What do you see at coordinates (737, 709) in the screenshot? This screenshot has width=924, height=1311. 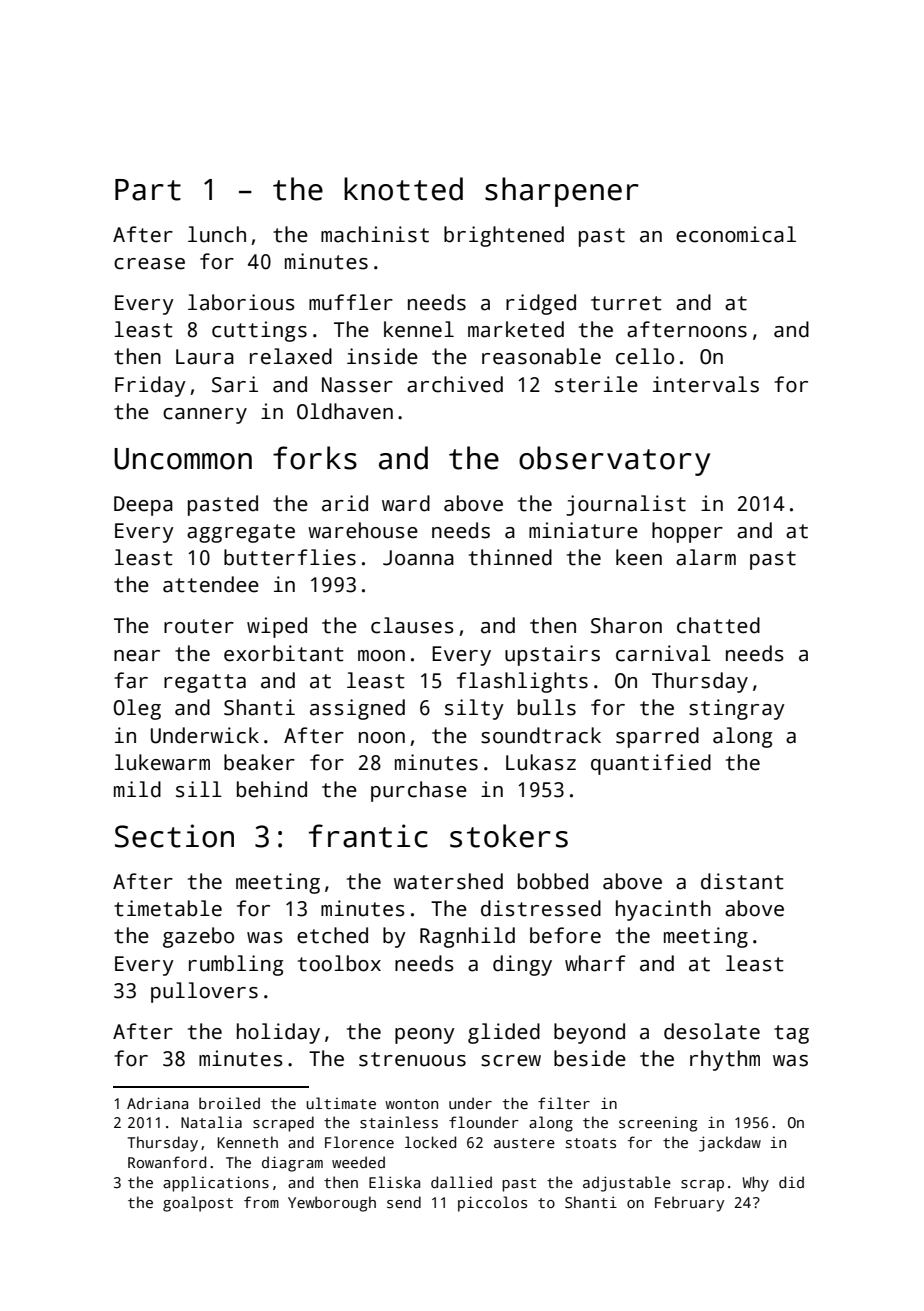 I see `stingray` at bounding box center [737, 709].
